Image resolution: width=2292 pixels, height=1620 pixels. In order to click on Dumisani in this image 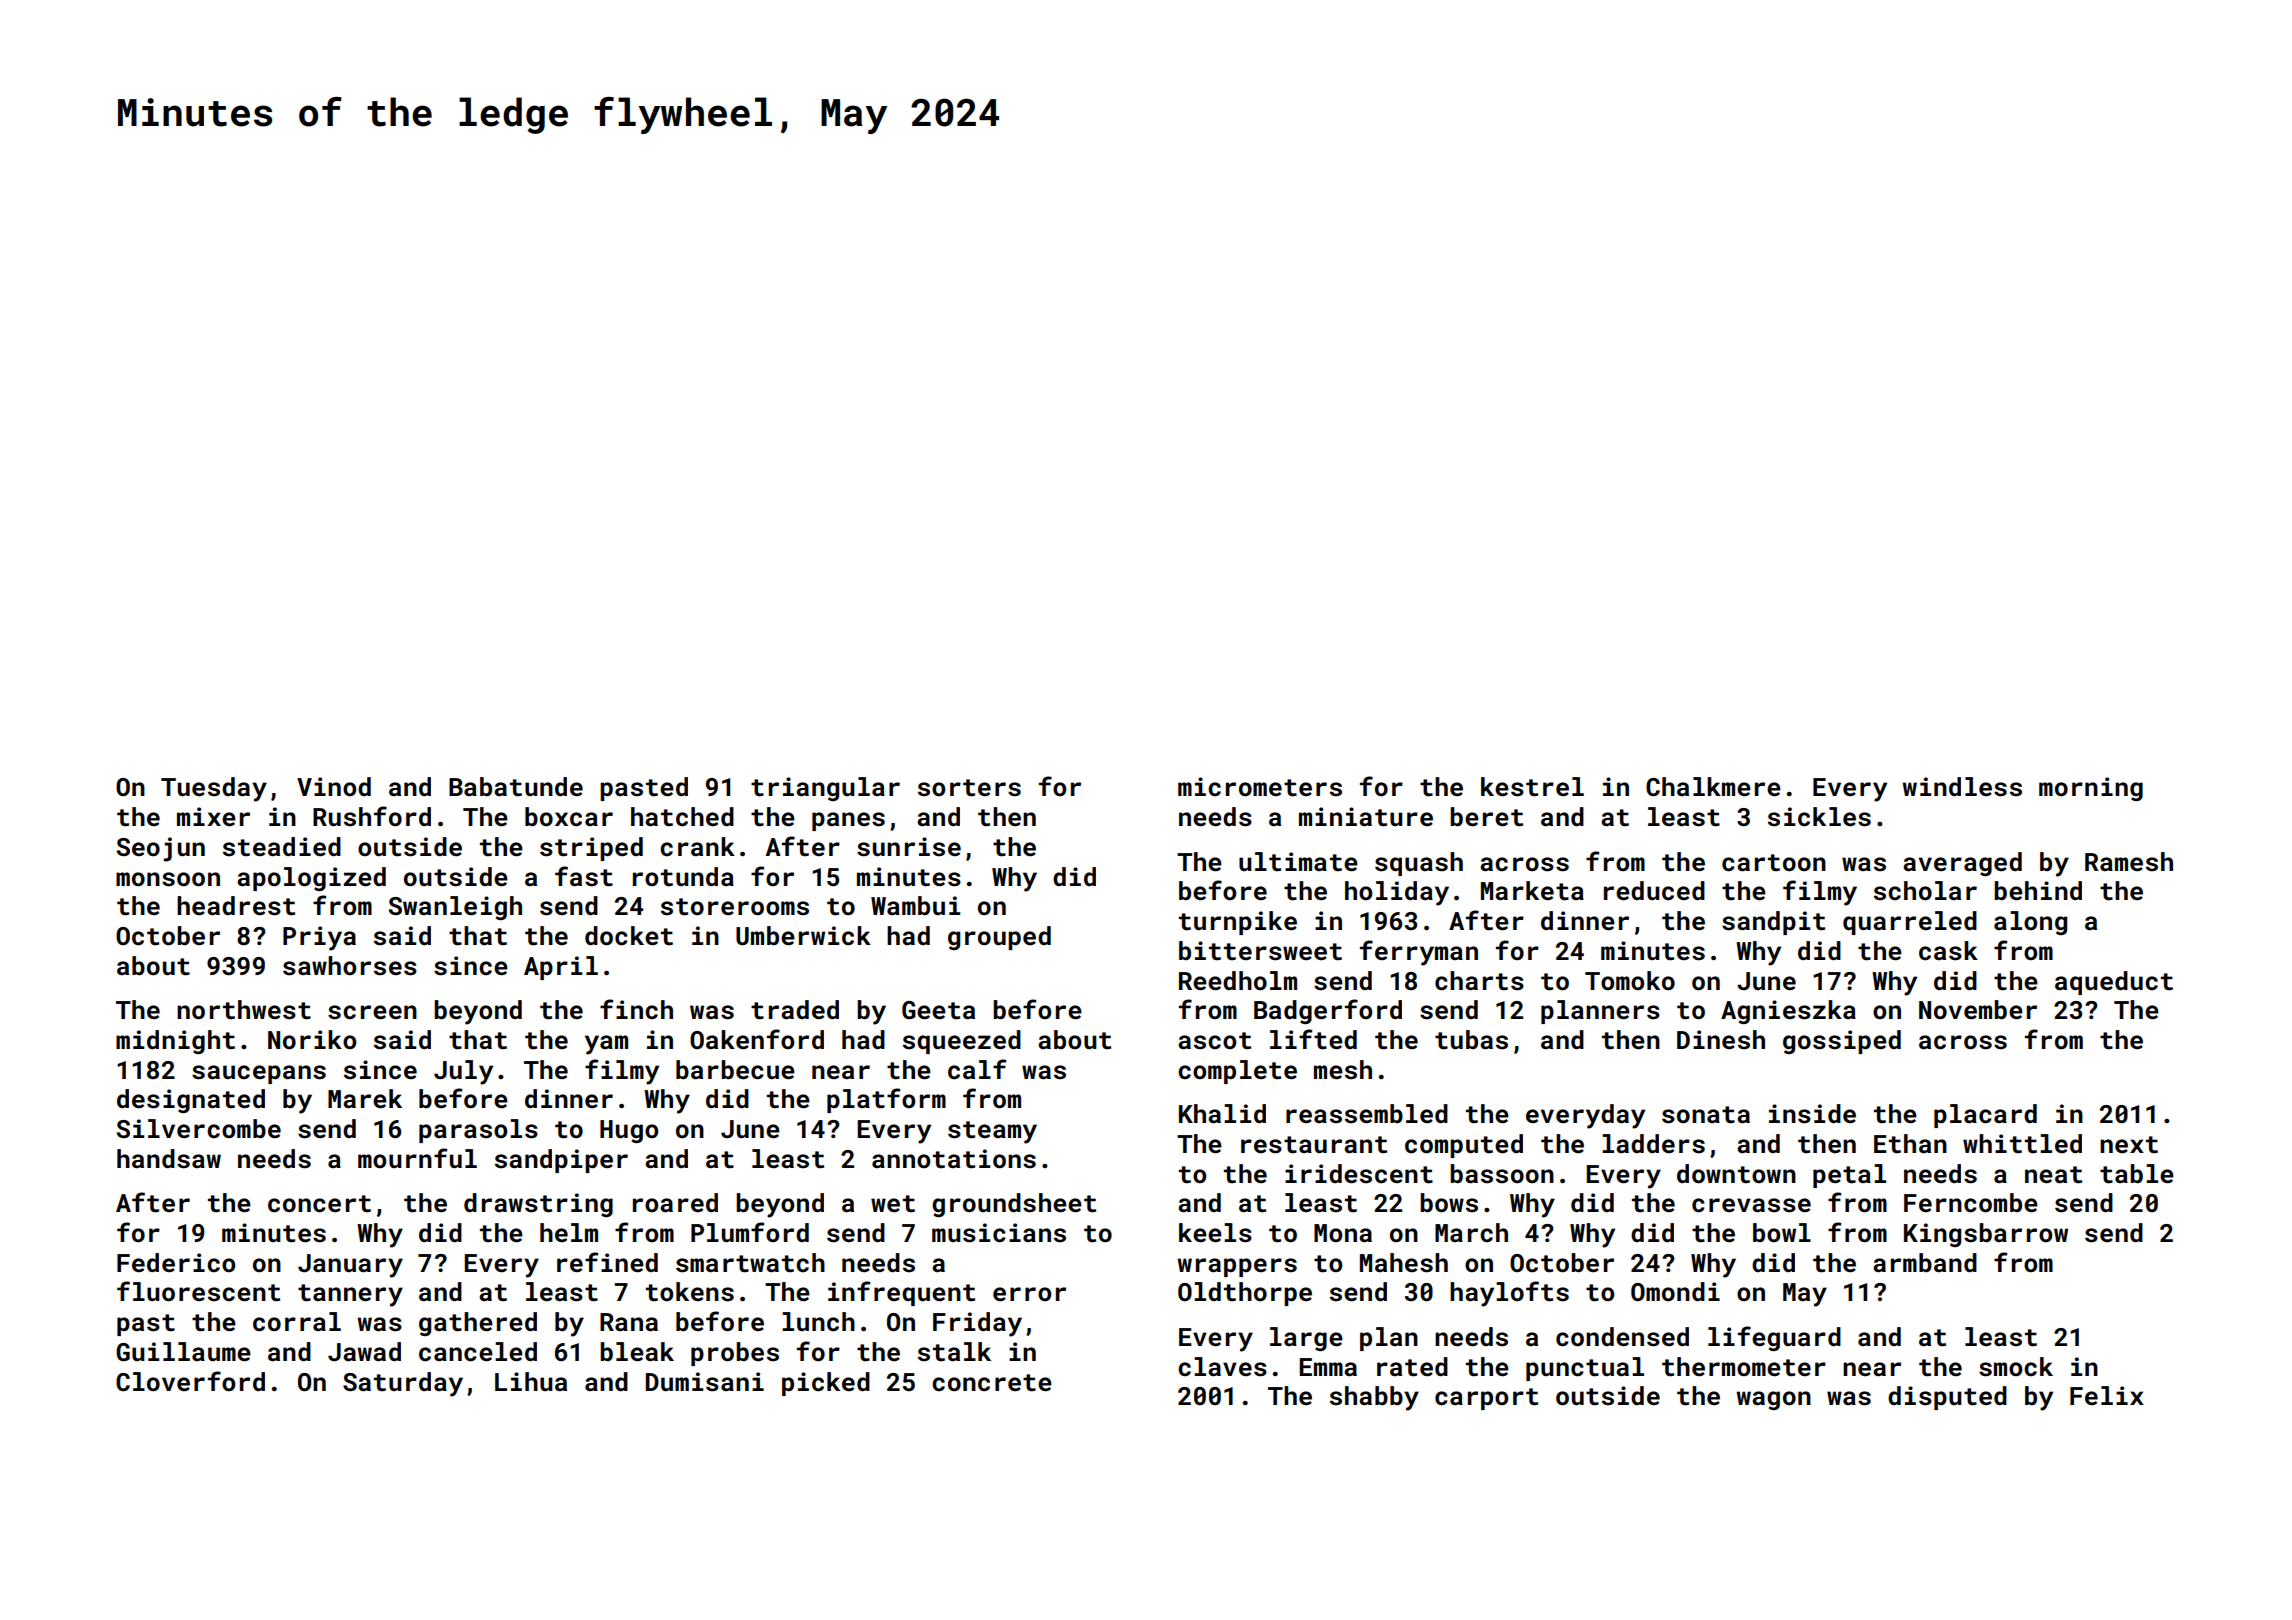, I will do `click(705, 1382)`.
